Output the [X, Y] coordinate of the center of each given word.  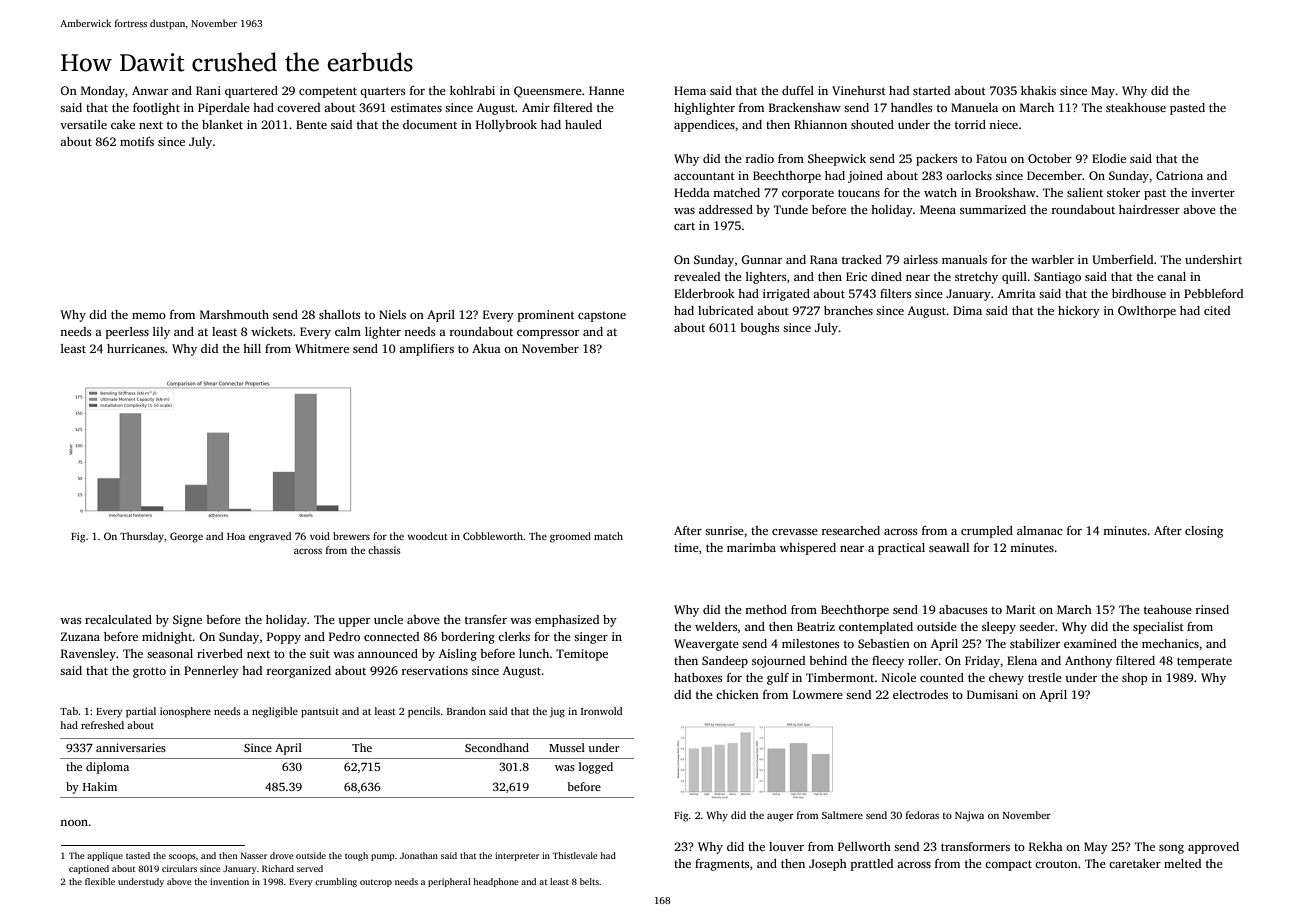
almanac [1040, 530]
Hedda [692, 192]
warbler [1052, 259]
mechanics [1170, 643]
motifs [137, 141]
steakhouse [1136, 107]
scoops [182, 857]
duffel [798, 90]
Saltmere [842, 815]
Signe [187, 621]
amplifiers [426, 350]
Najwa [969, 816]
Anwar [150, 90]
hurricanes [136, 348]
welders [716, 626]
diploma [107, 768]
